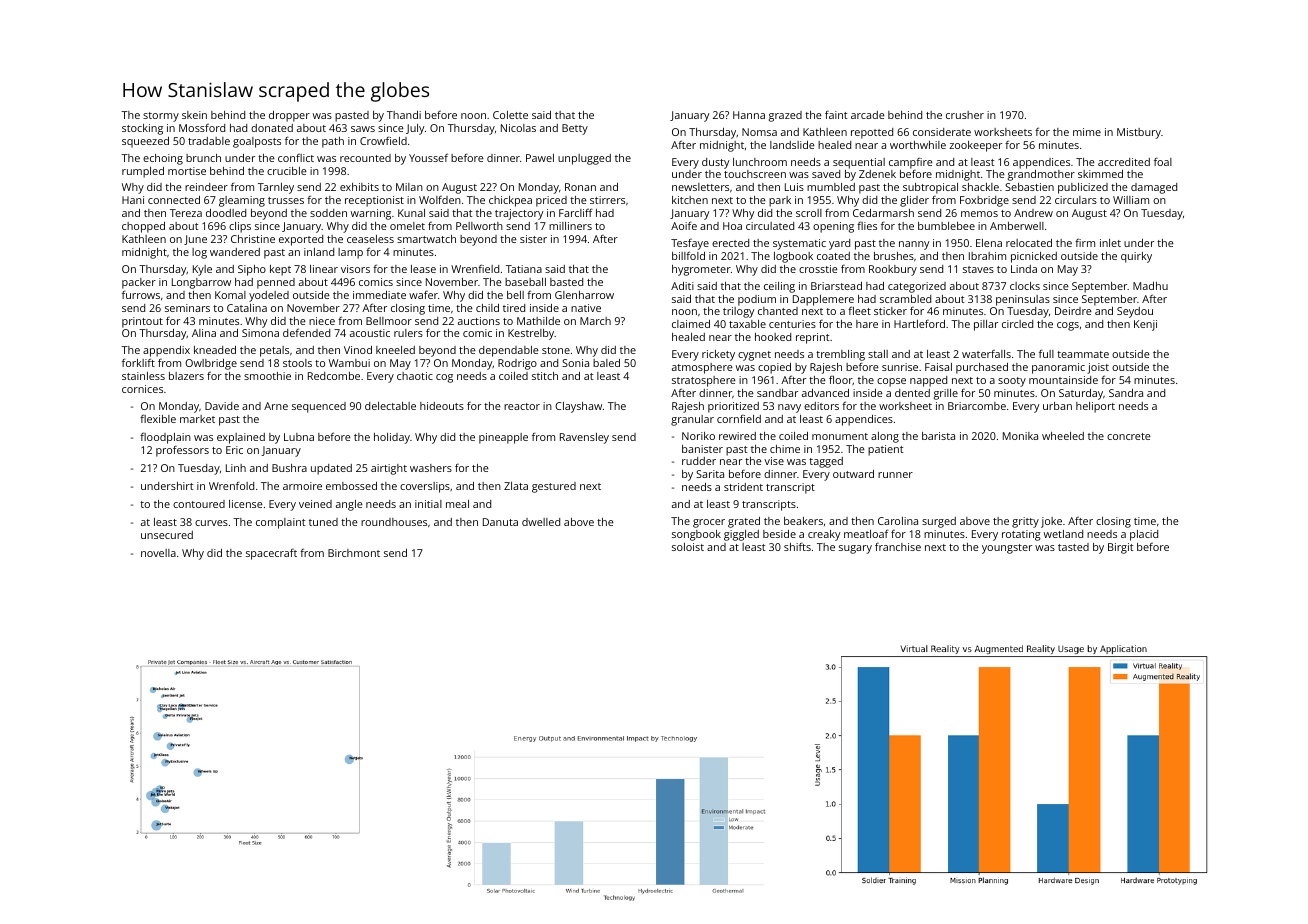  I want to click on smoothie, so click(267, 376).
